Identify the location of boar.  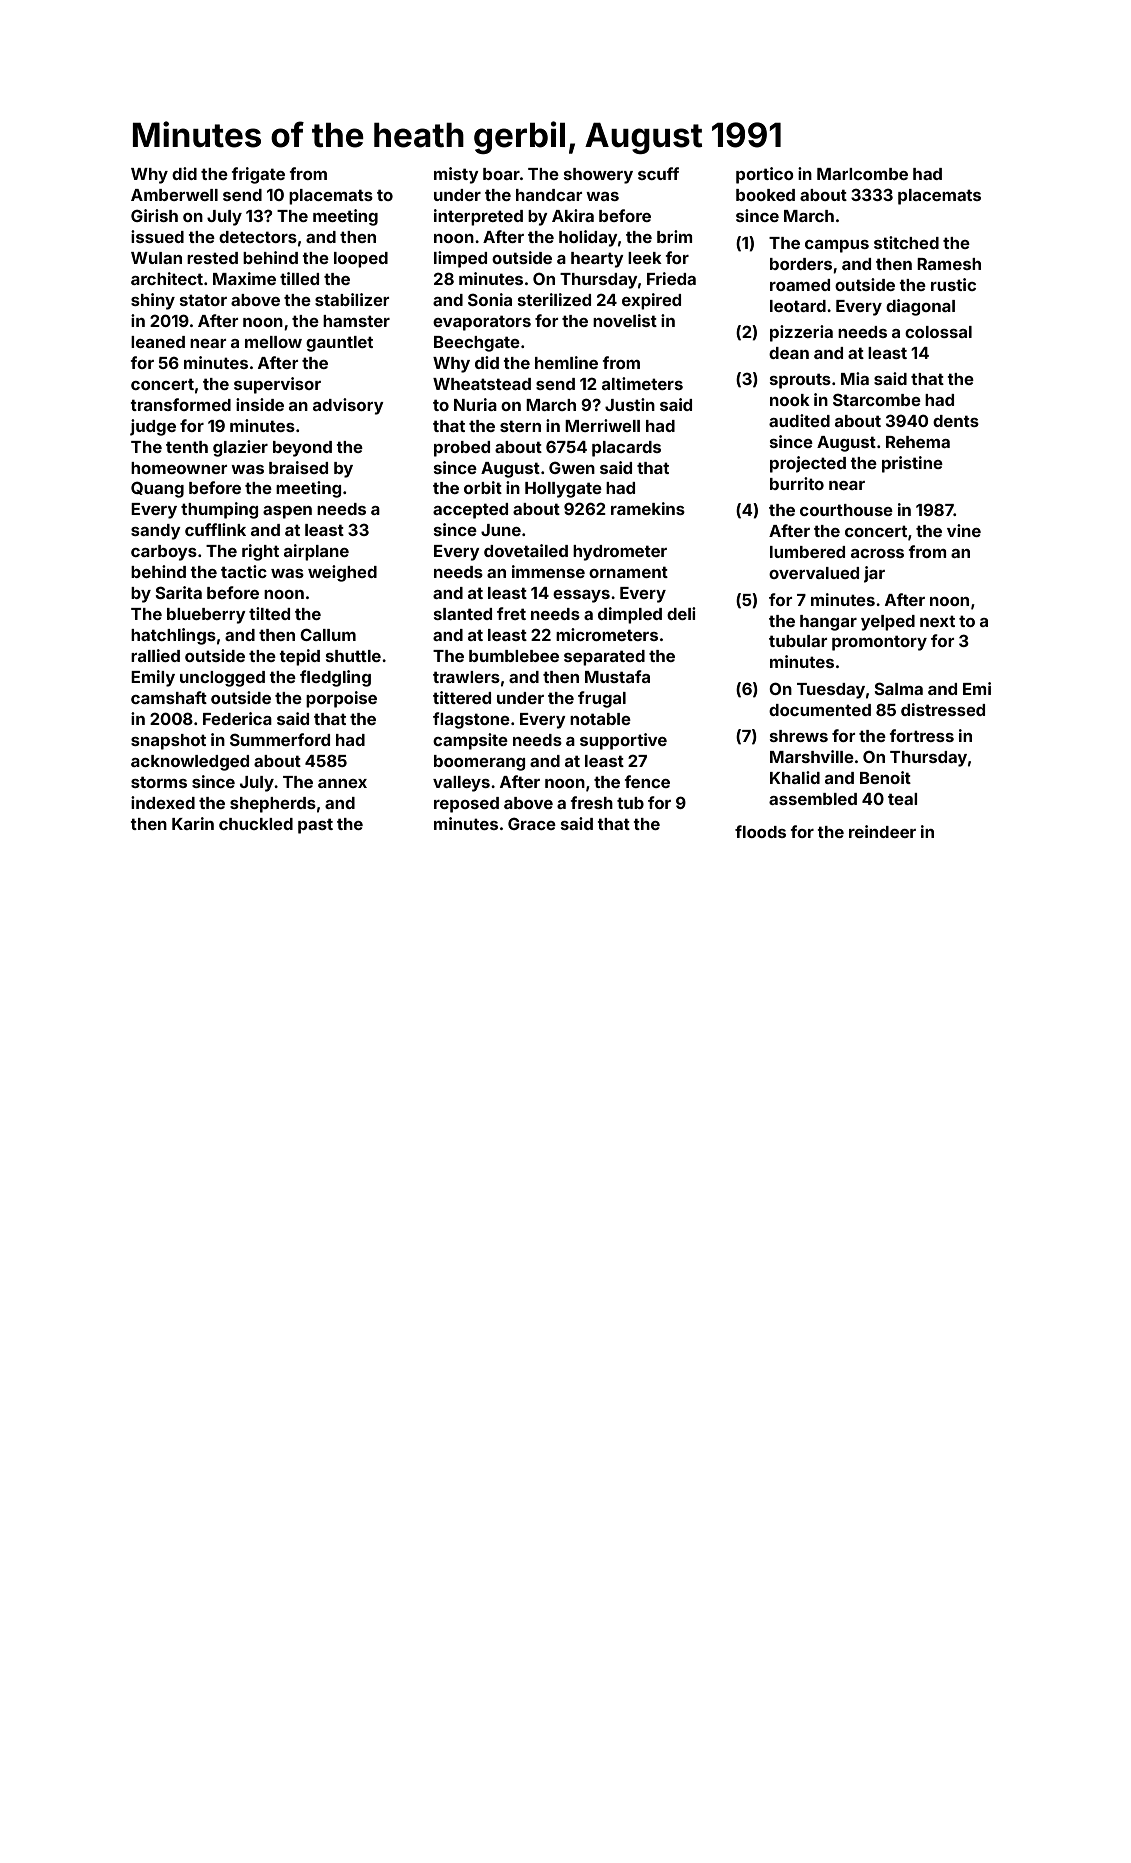
(501, 174).
